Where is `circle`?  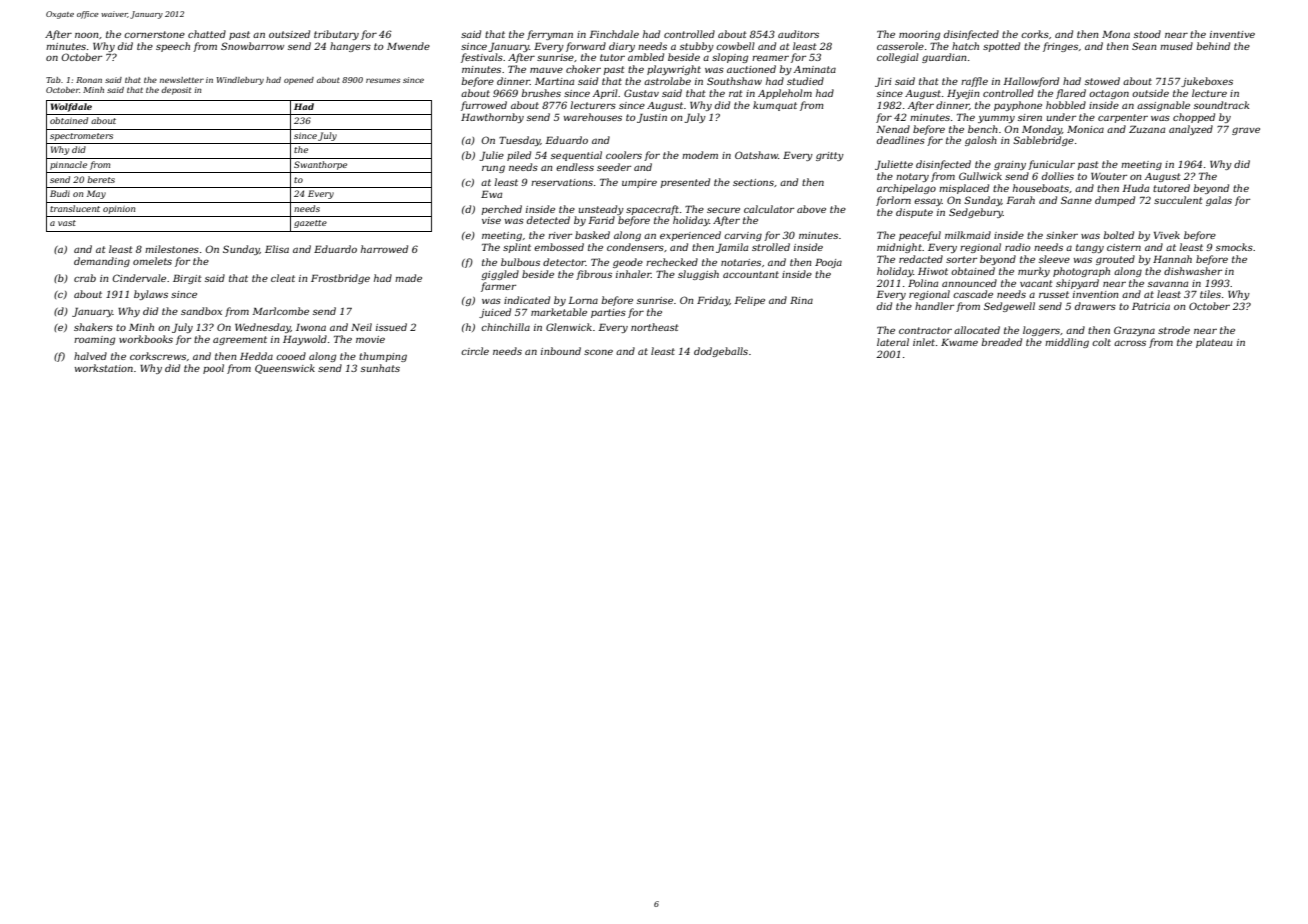 circle is located at coordinates (475, 351).
